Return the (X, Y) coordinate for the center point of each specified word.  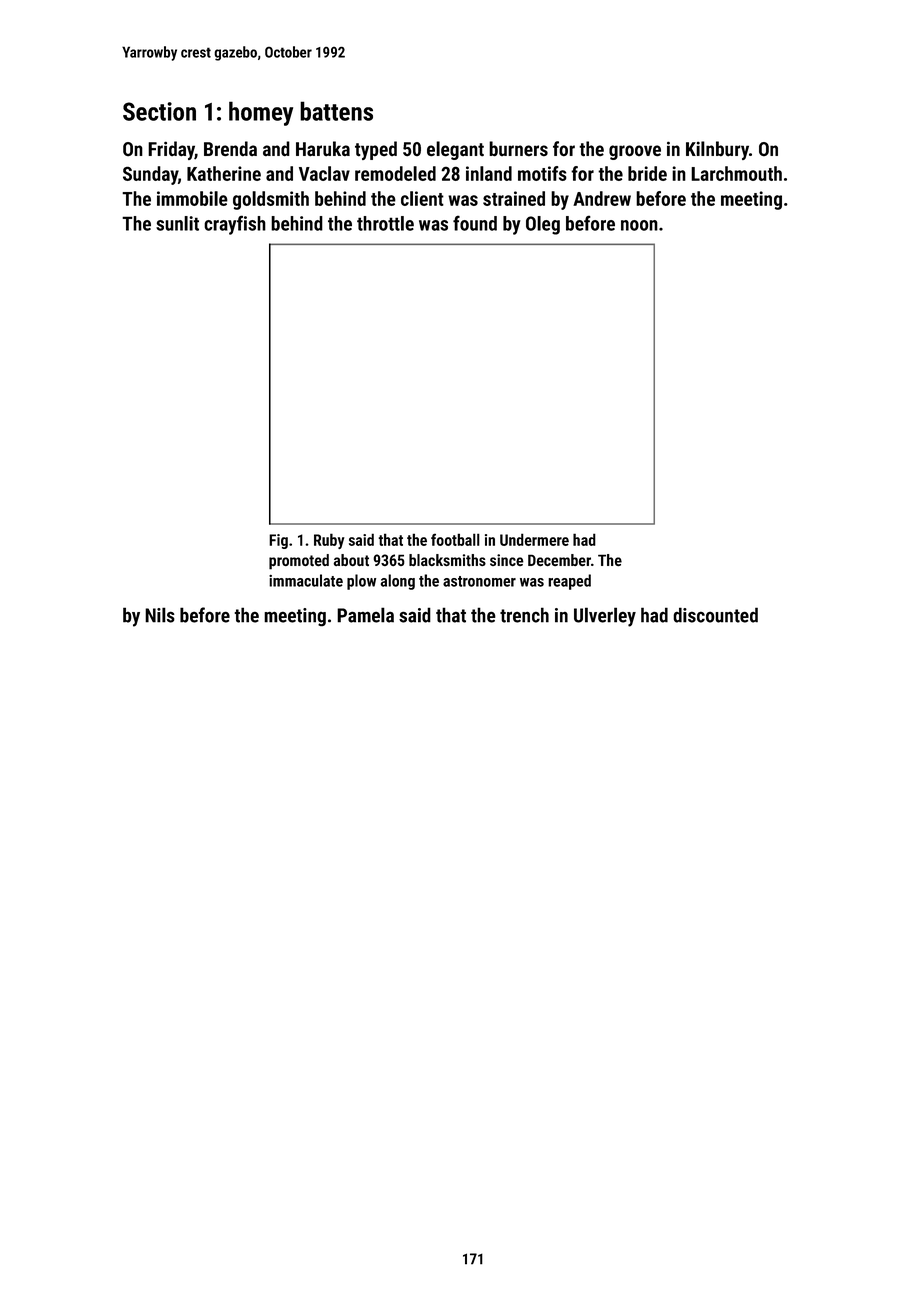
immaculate (306, 580)
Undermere (534, 539)
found (475, 223)
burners (518, 149)
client (422, 198)
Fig (278, 541)
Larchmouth (736, 173)
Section (159, 111)
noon (639, 225)
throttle (385, 223)
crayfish (235, 225)
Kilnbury (717, 150)
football (455, 539)
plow (361, 582)
